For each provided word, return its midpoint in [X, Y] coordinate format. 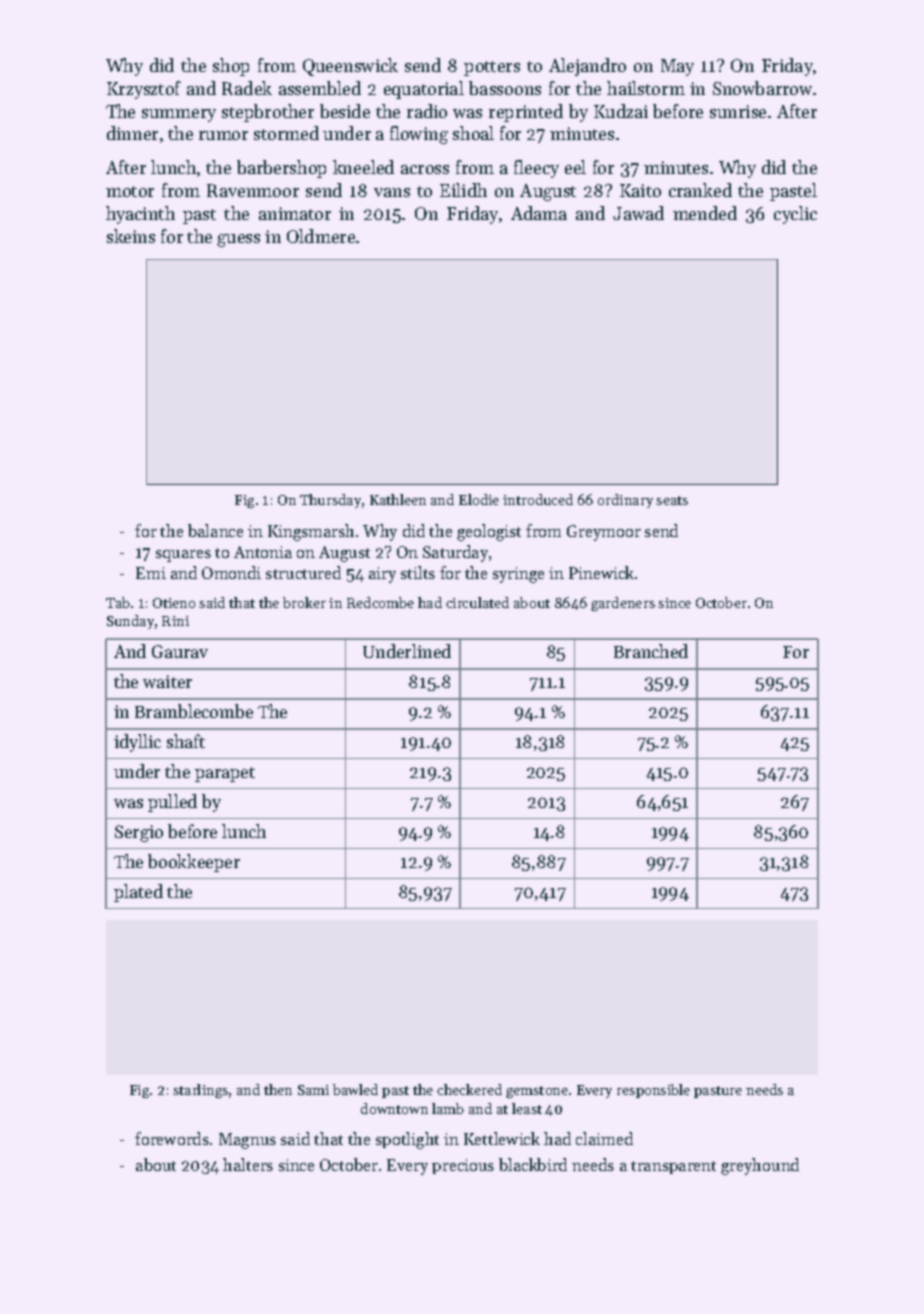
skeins [131, 236]
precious [463, 1166]
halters [248, 1164]
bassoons [505, 88]
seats [672, 500]
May [677, 67]
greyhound [760, 1166]
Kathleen [398, 499]
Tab [118, 602]
